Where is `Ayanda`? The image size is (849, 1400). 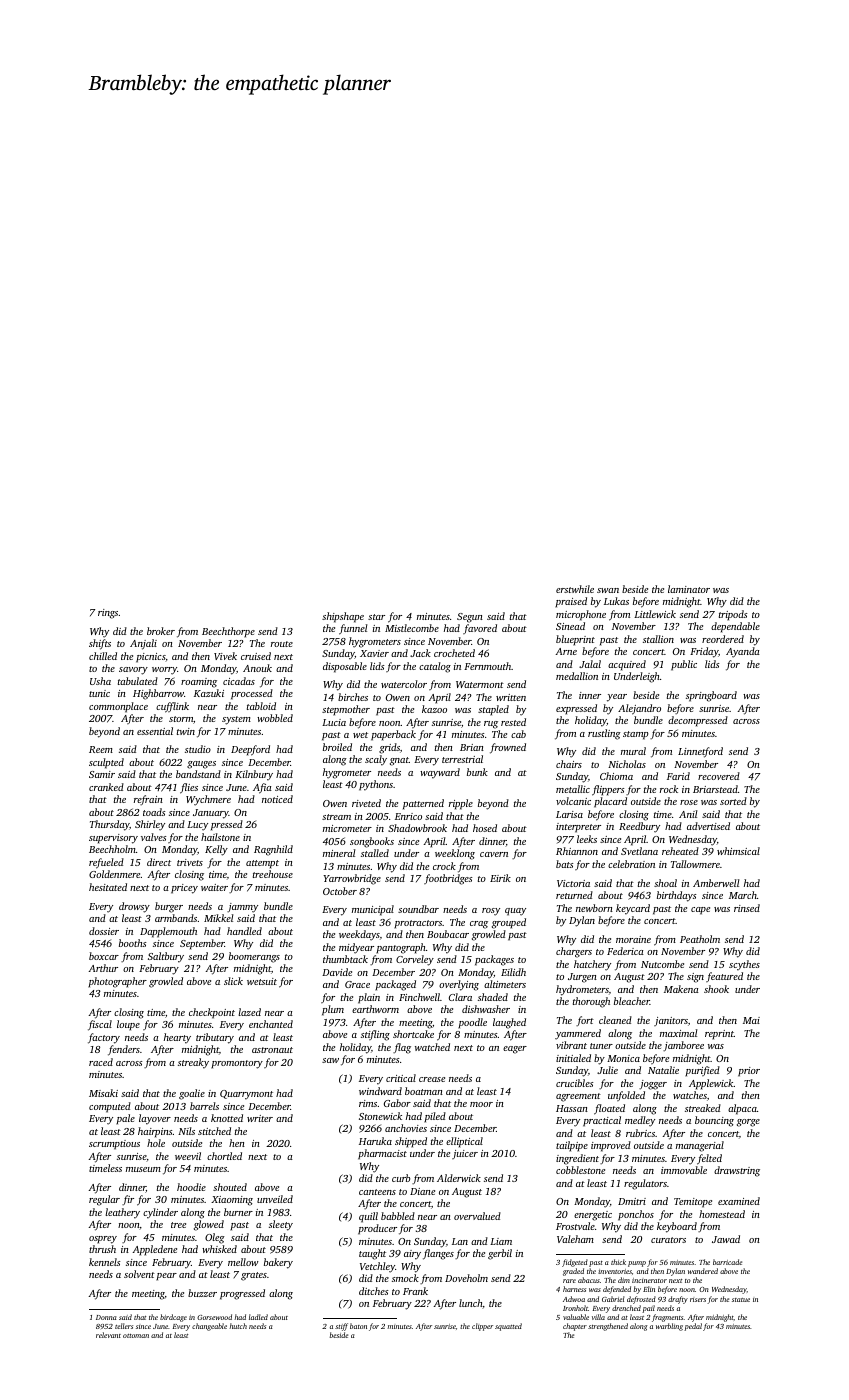
Ayanda is located at coordinates (743, 652).
